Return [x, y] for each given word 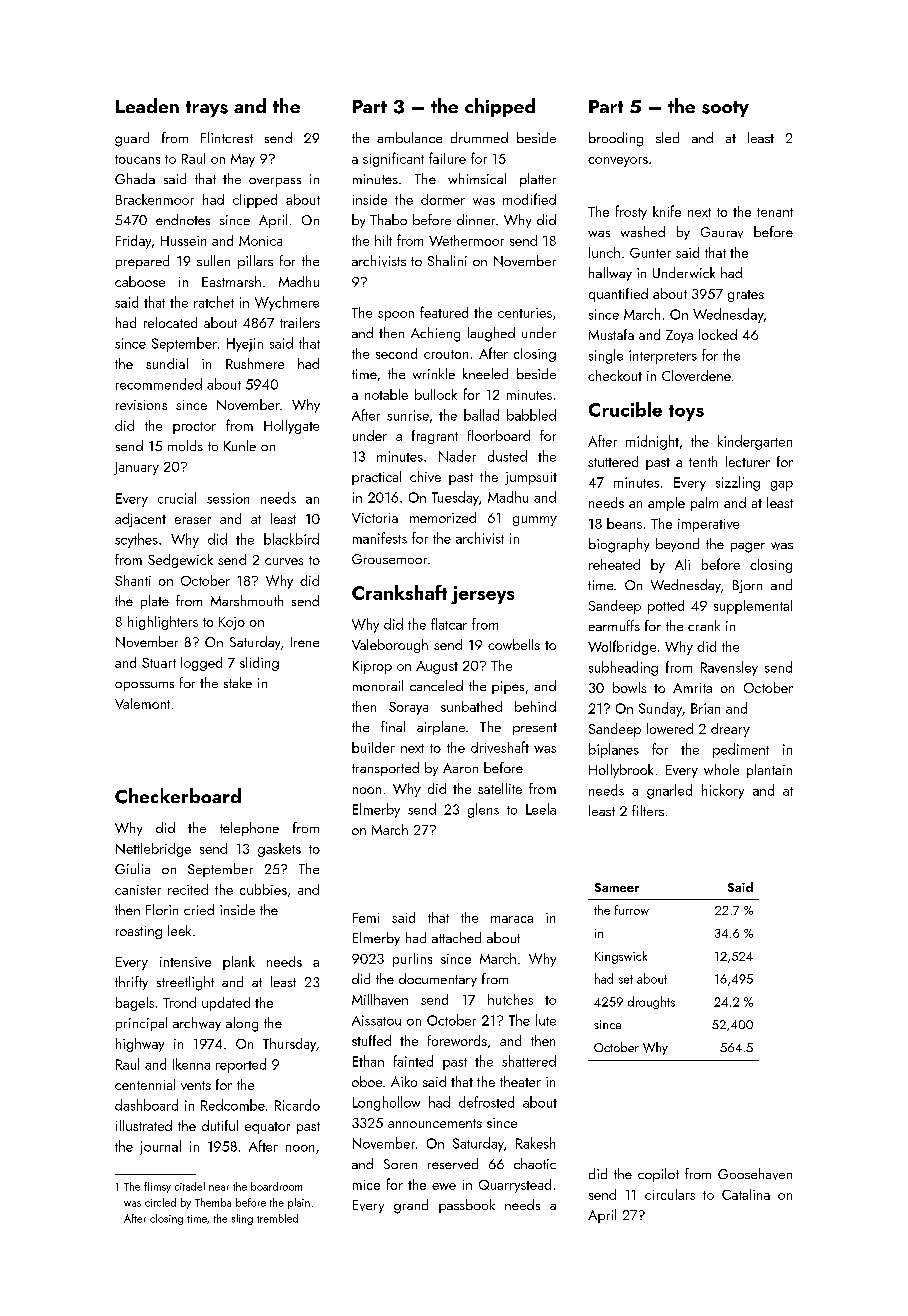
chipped [500, 107]
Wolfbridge [622, 647]
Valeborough [390, 646]
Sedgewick [180, 561]
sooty [725, 109]
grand [411, 1206]
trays [207, 109]
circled [160, 1202]
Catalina [746, 1194]
